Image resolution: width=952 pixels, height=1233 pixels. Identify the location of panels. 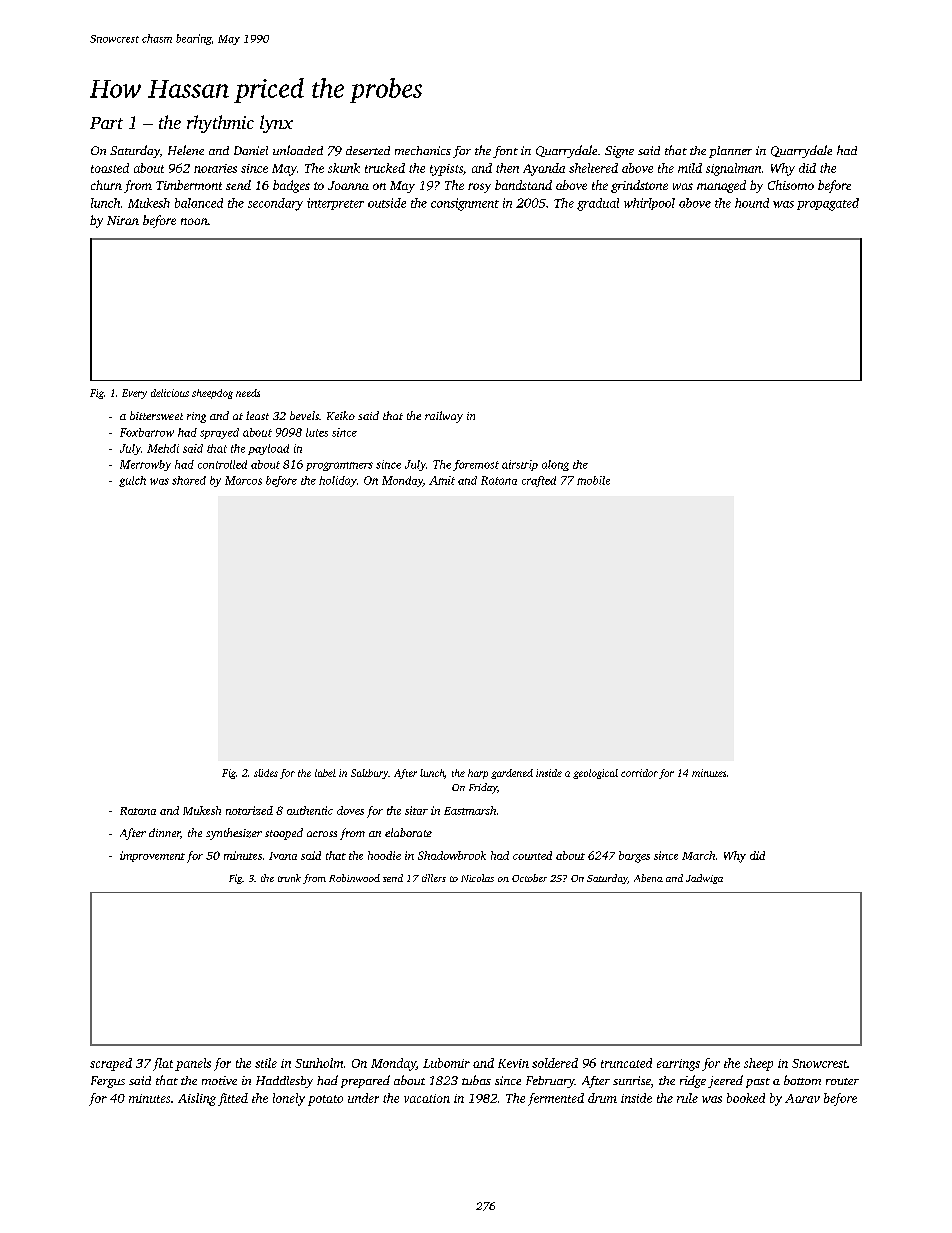
(193, 1064).
